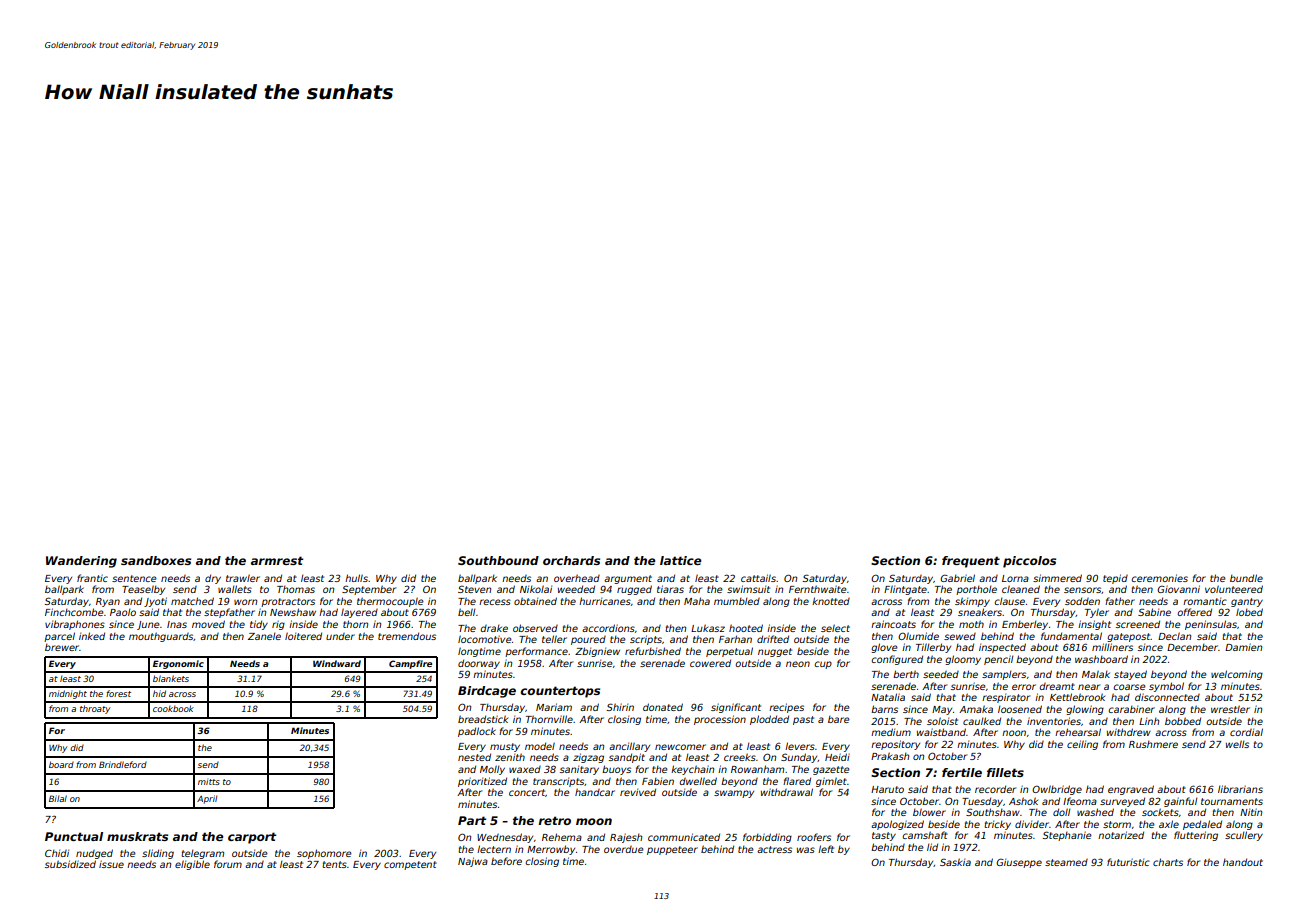 This screenshot has height=924, width=1308. What do you see at coordinates (1243, 862) in the screenshot?
I see `handout` at bounding box center [1243, 862].
